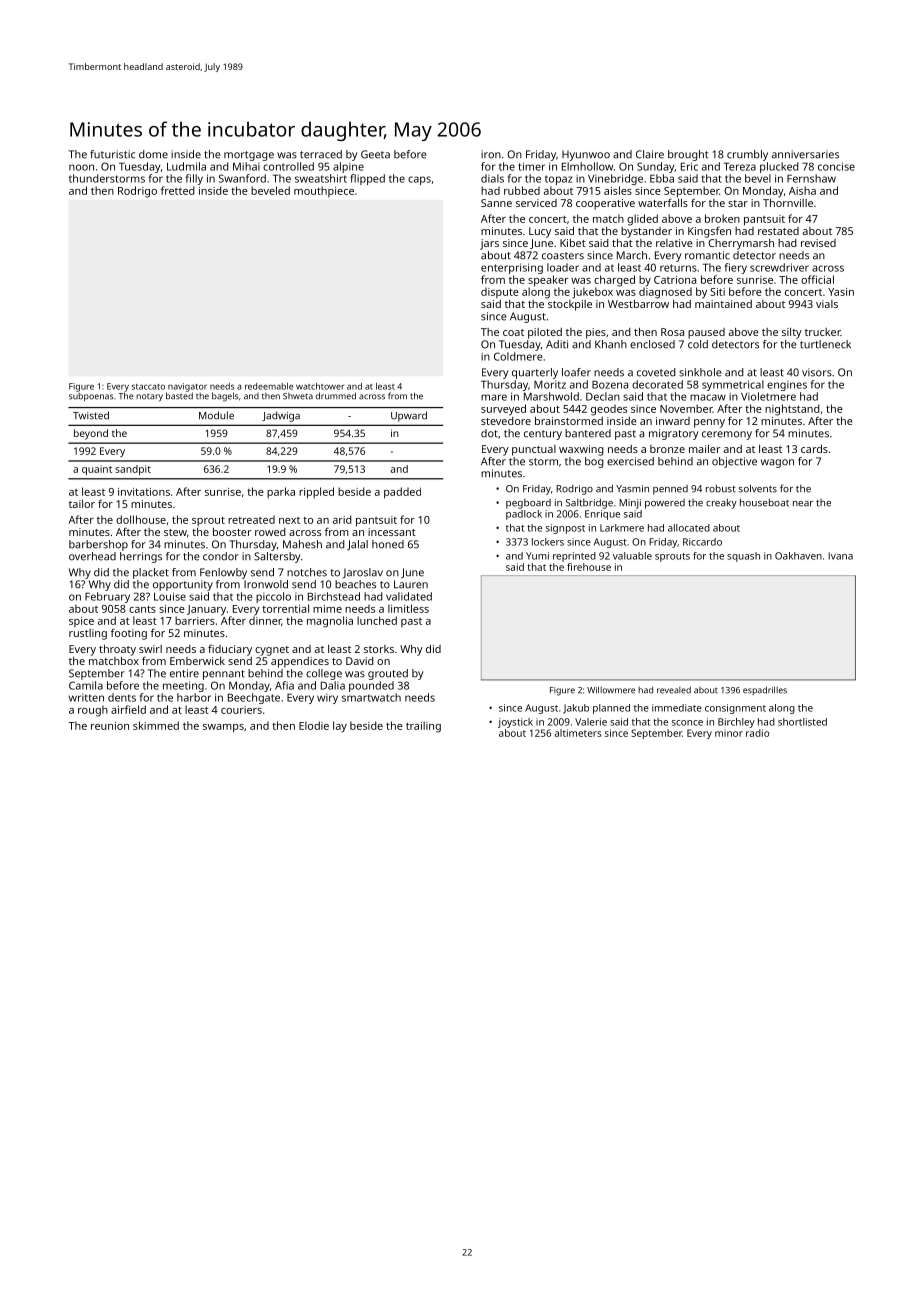  What do you see at coordinates (375, 154) in the image?
I see `Geeta` at bounding box center [375, 154].
